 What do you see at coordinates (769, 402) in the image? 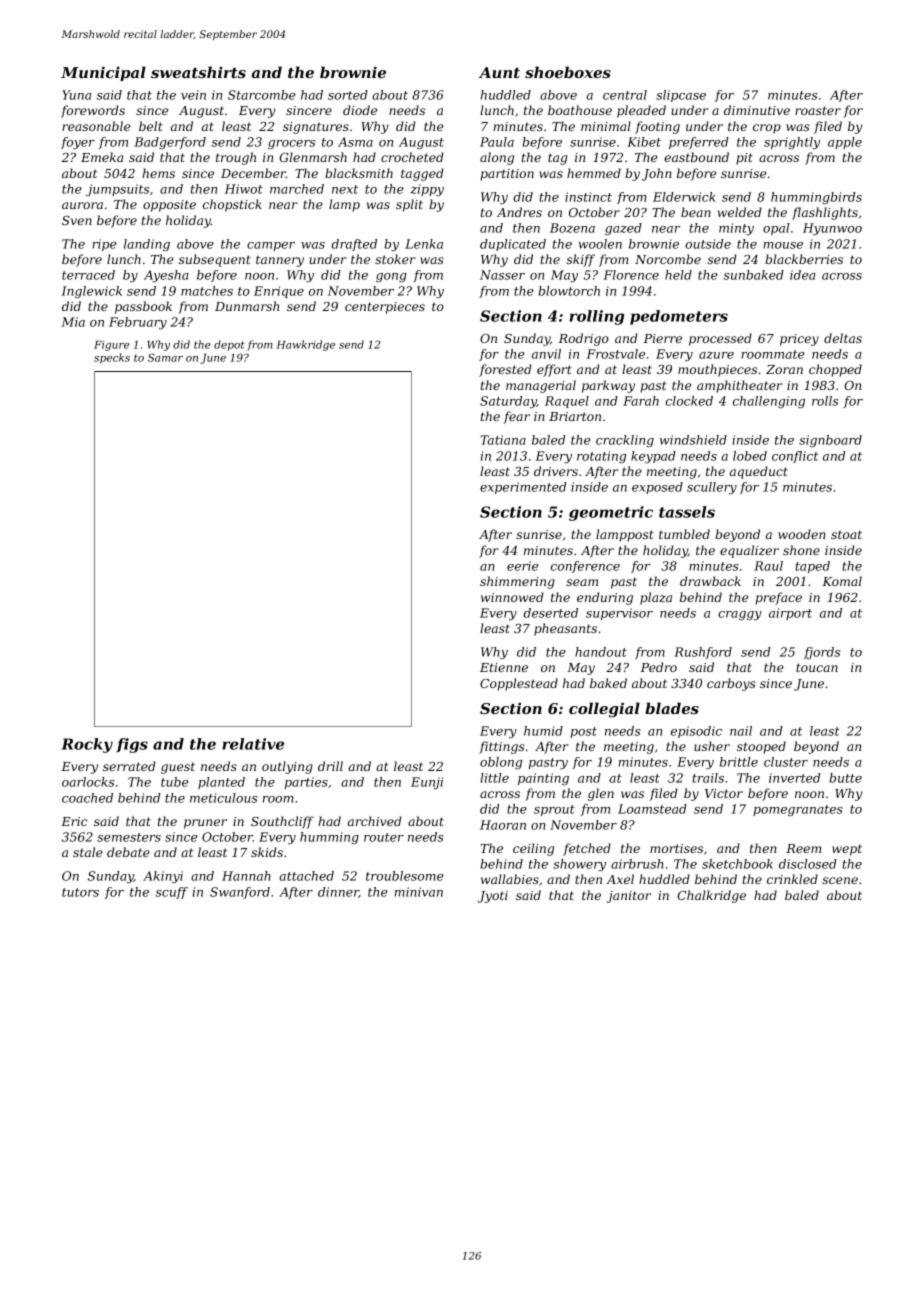
I see `challenging` at bounding box center [769, 402].
